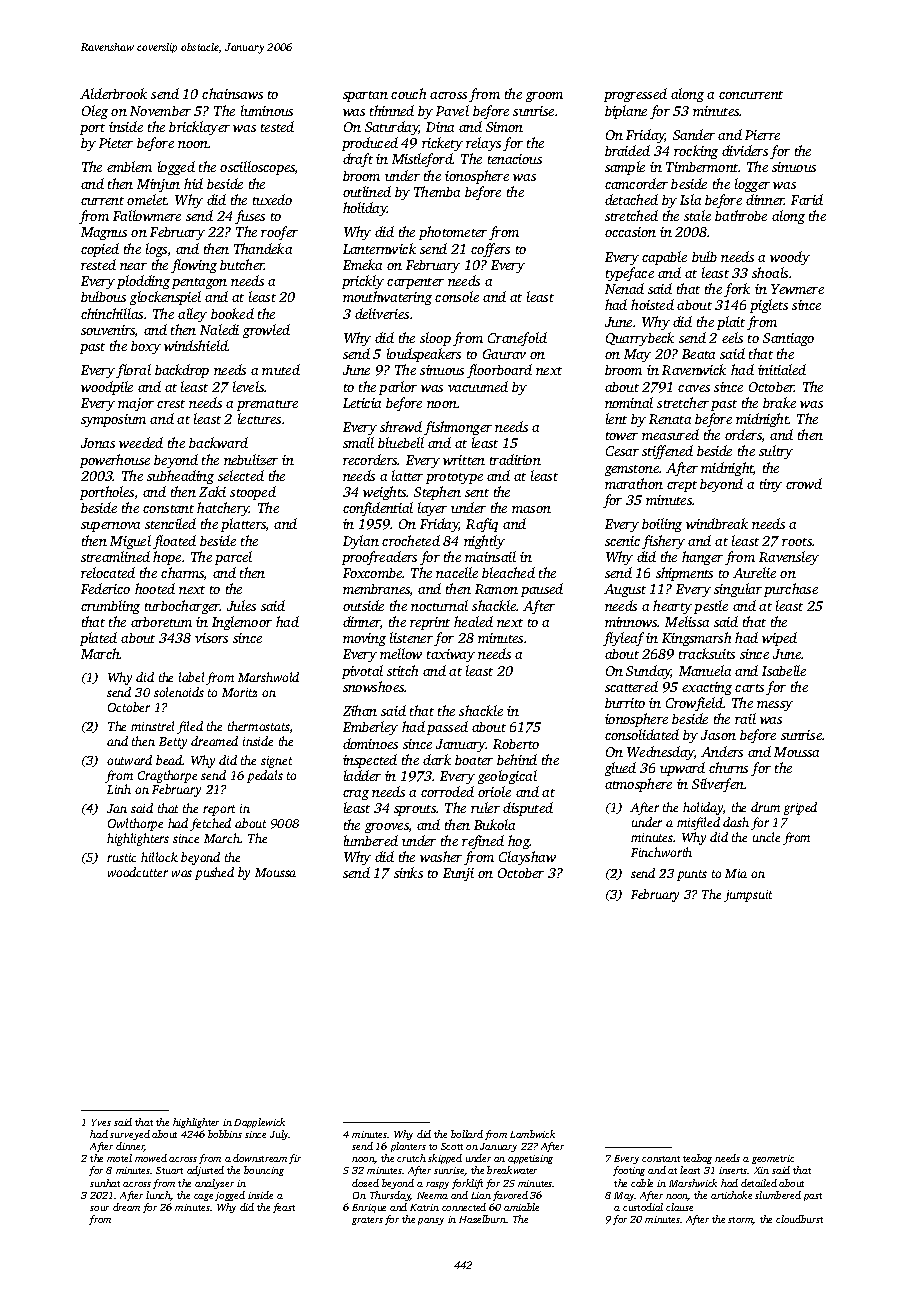 The width and height of the document is (908, 1316). Describe the element at coordinates (640, 339) in the document. I see `Quarrybeck` at that location.
